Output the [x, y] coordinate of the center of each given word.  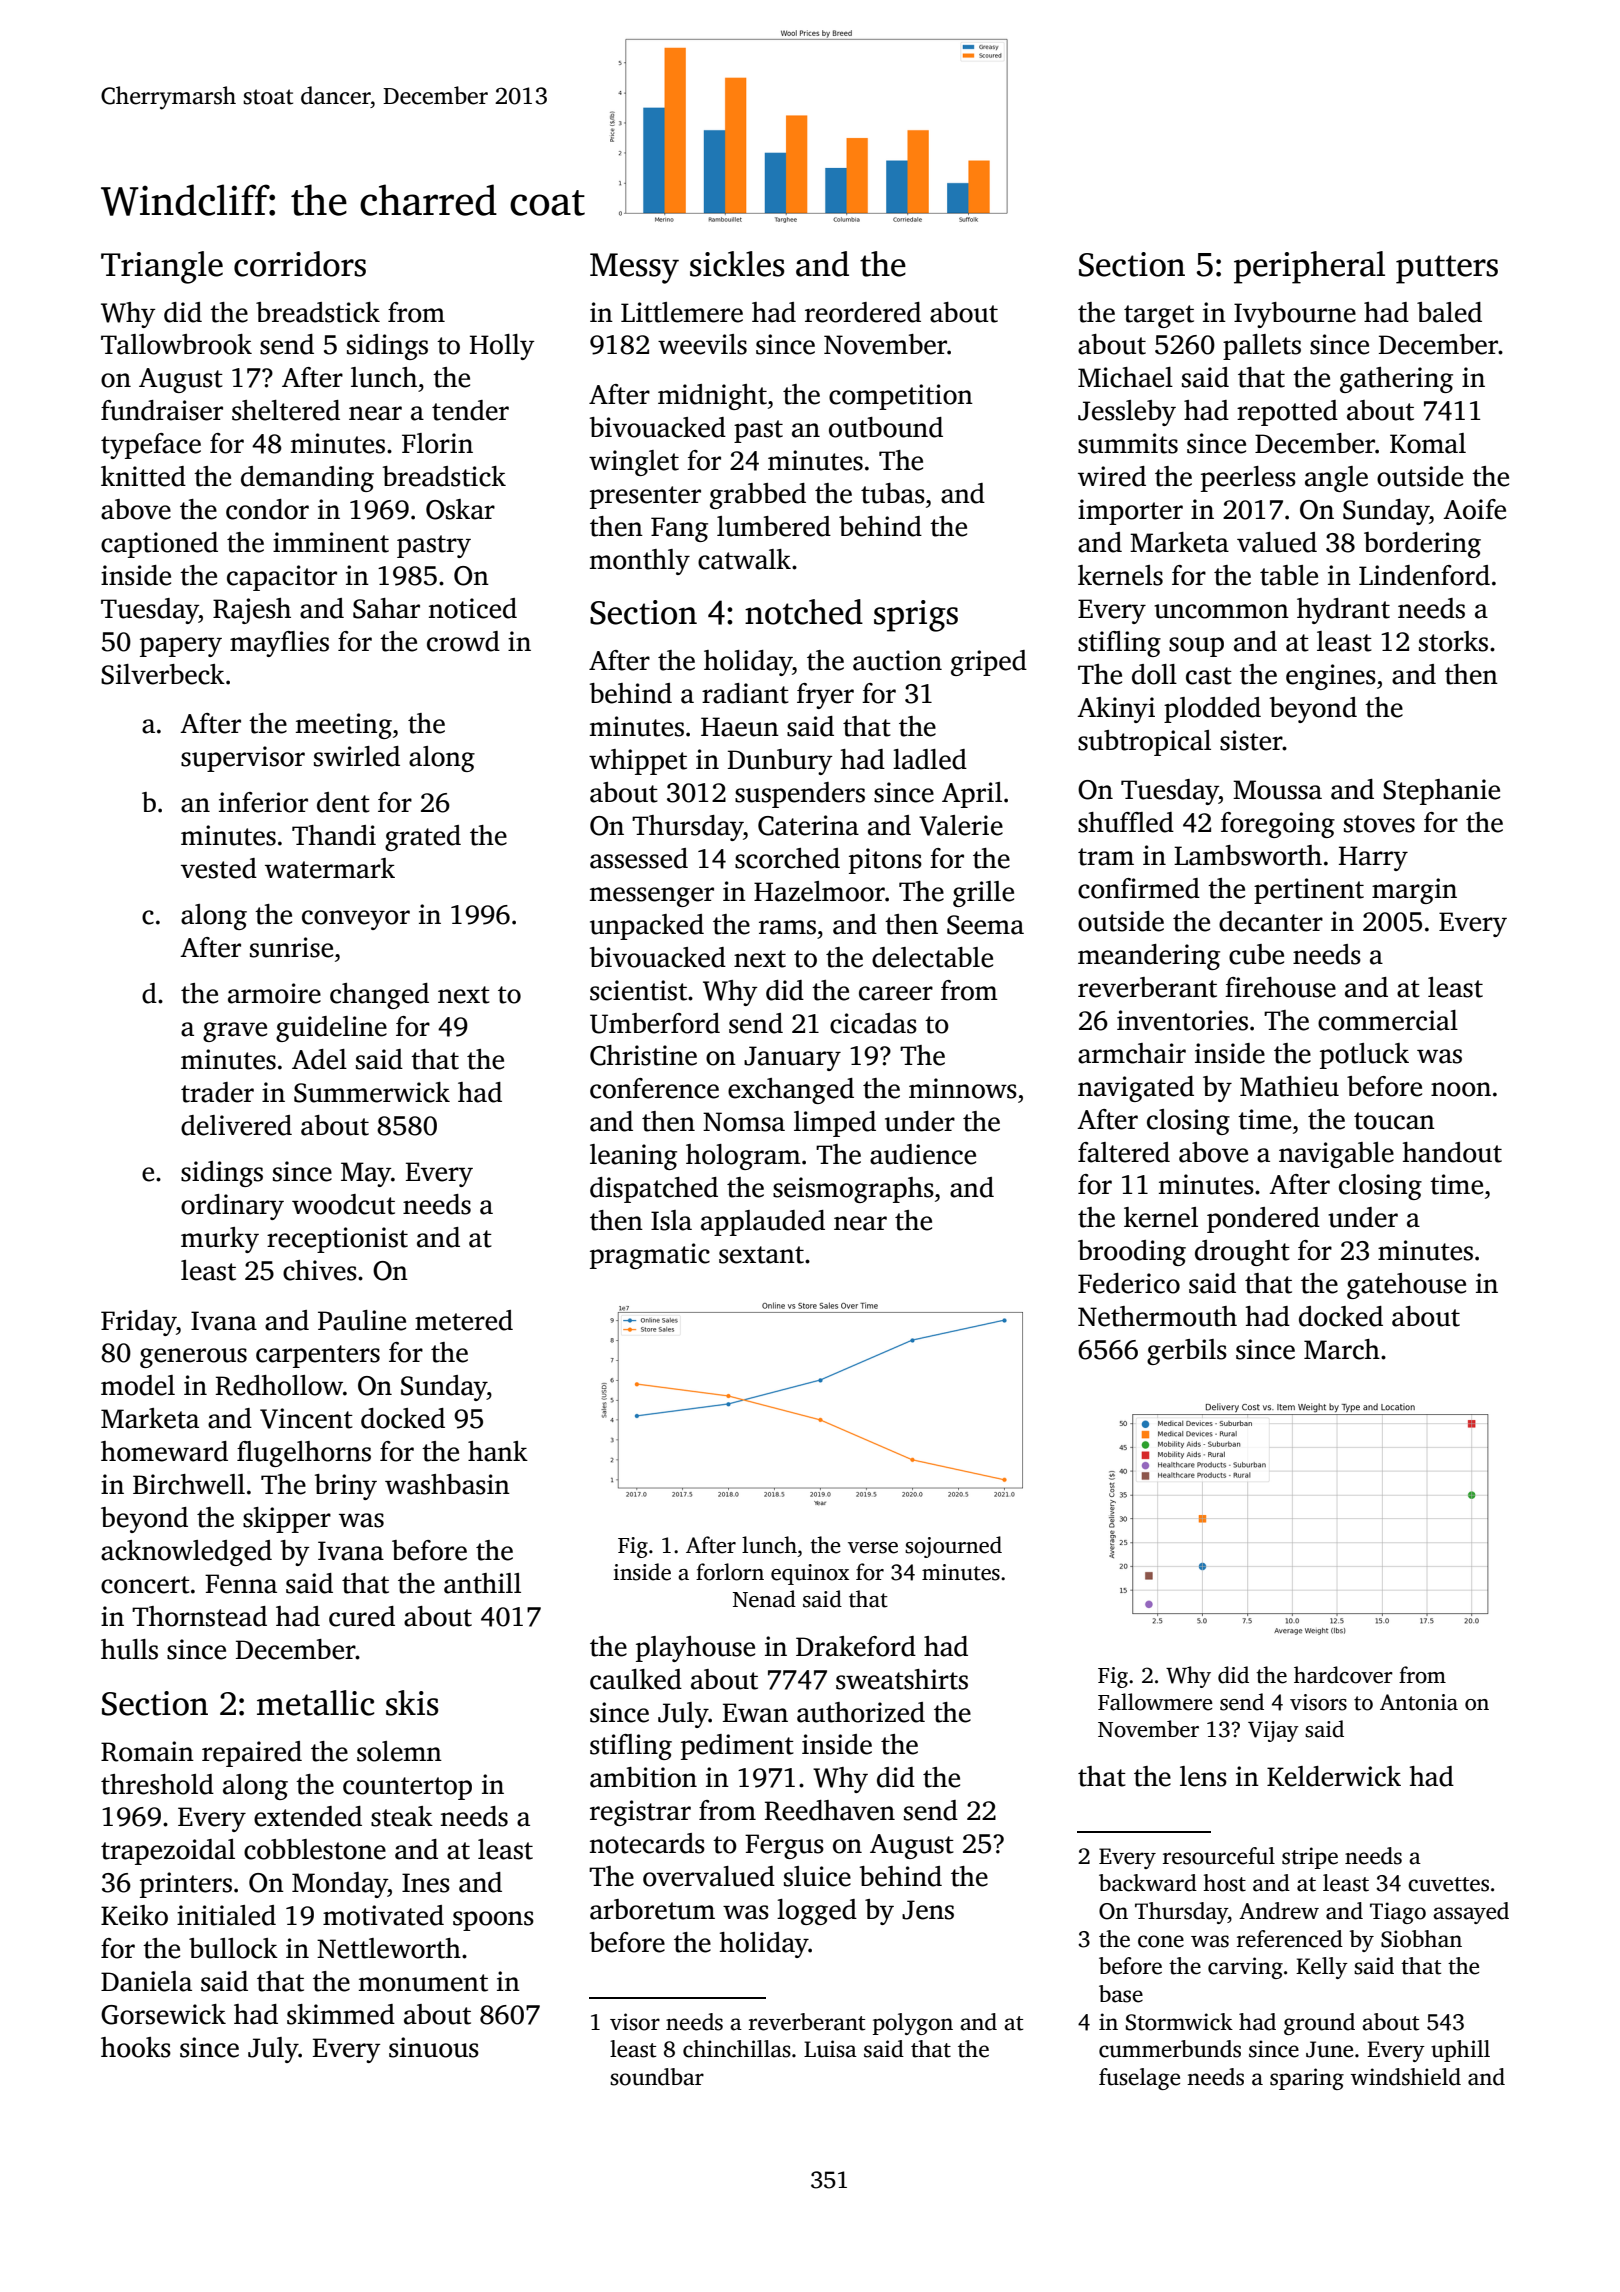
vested [219, 868]
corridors [300, 264]
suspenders [800, 795]
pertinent [1309, 891]
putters [1447, 269]
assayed [1471, 1913]
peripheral [1309, 267]
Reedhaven [830, 1810]
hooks [136, 2047]
